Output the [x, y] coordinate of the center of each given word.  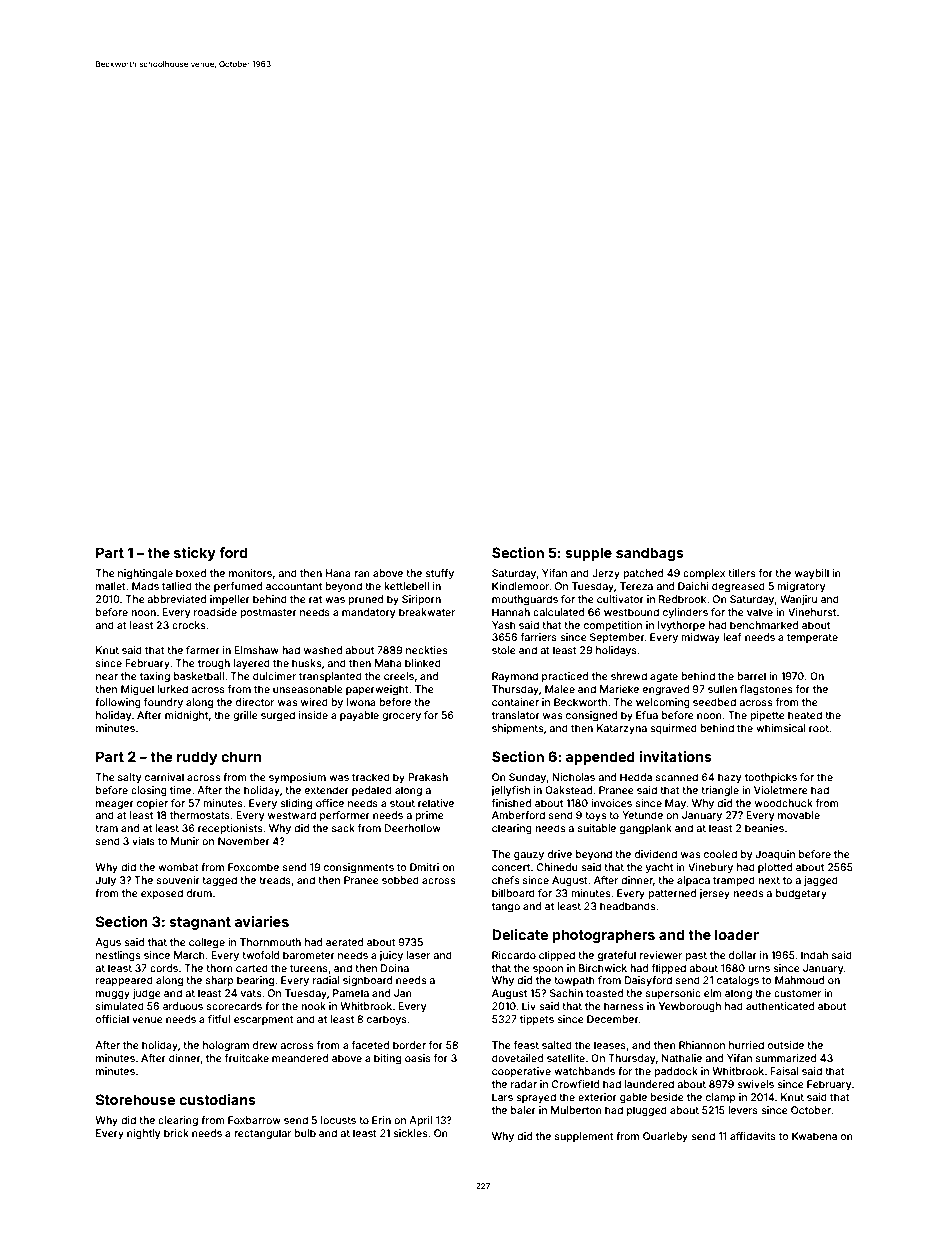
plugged [647, 1111]
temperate [812, 638]
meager [115, 805]
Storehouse [135, 1099]
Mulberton [576, 1110]
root [819, 728]
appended [600, 758]
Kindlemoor [520, 586]
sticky [195, 554]
